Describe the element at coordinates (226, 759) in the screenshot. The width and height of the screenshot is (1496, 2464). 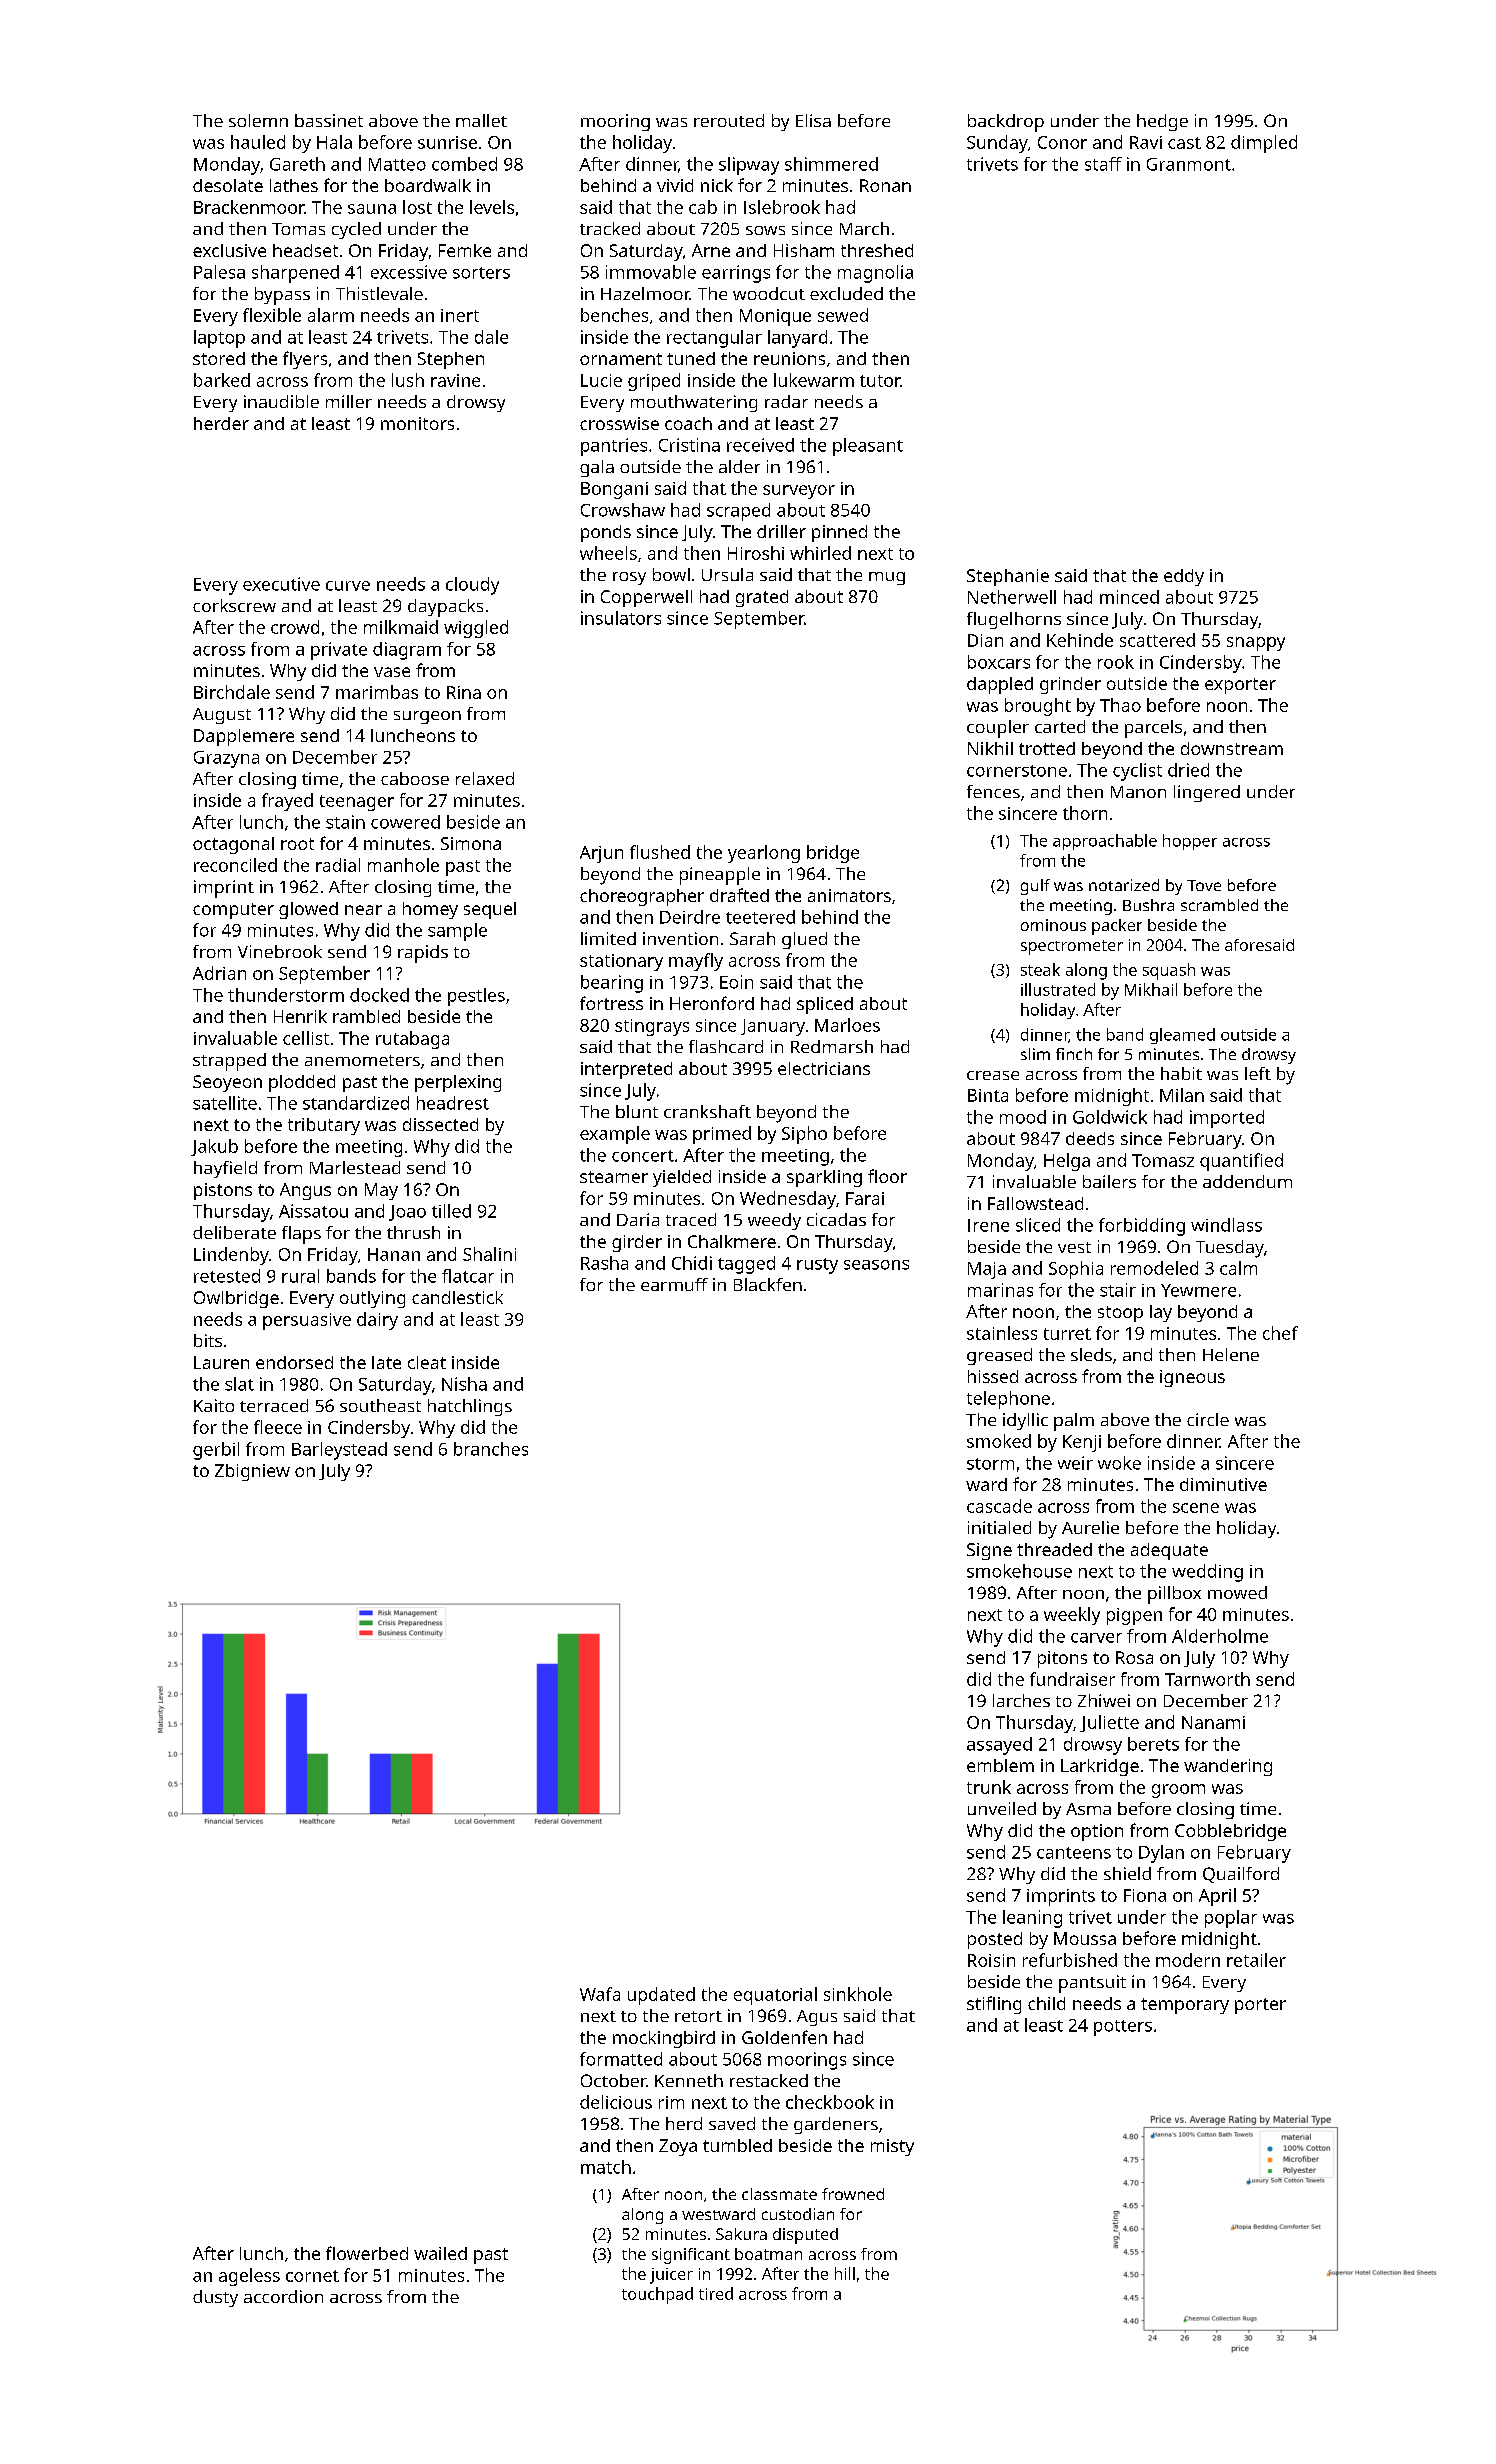
I see `Grazyna` at that location.
